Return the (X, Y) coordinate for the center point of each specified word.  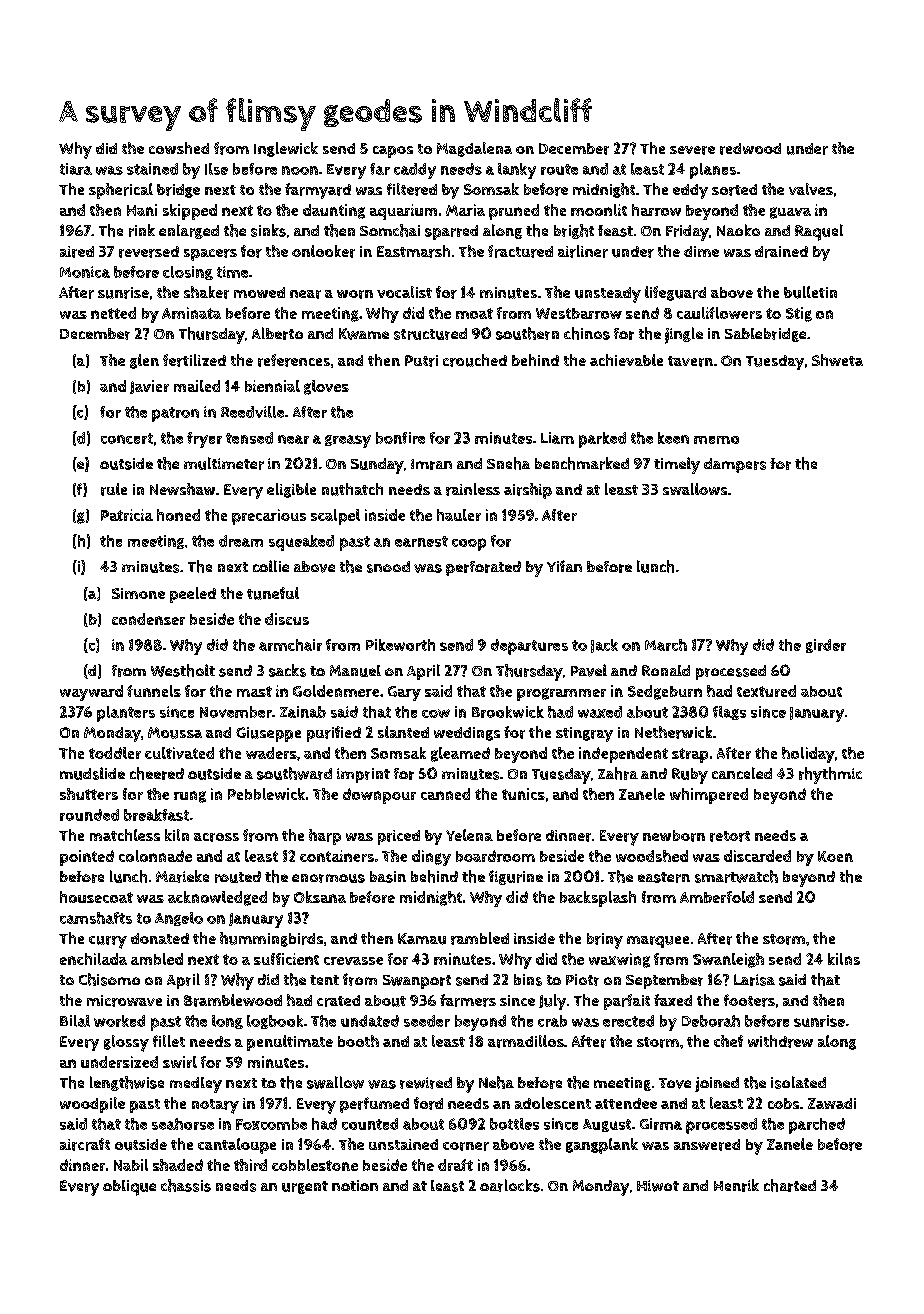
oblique (129, 1188)
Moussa (175, 733)
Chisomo (109, 979)
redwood (750, 149)
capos (393, 152)
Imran (431, 464)
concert (127, 438)
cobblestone (315, 1165)
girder (826, 646)
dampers (735, 465)
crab (552, 1021)
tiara (76, 169)
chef (728, 1041)
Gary (404, 693)
